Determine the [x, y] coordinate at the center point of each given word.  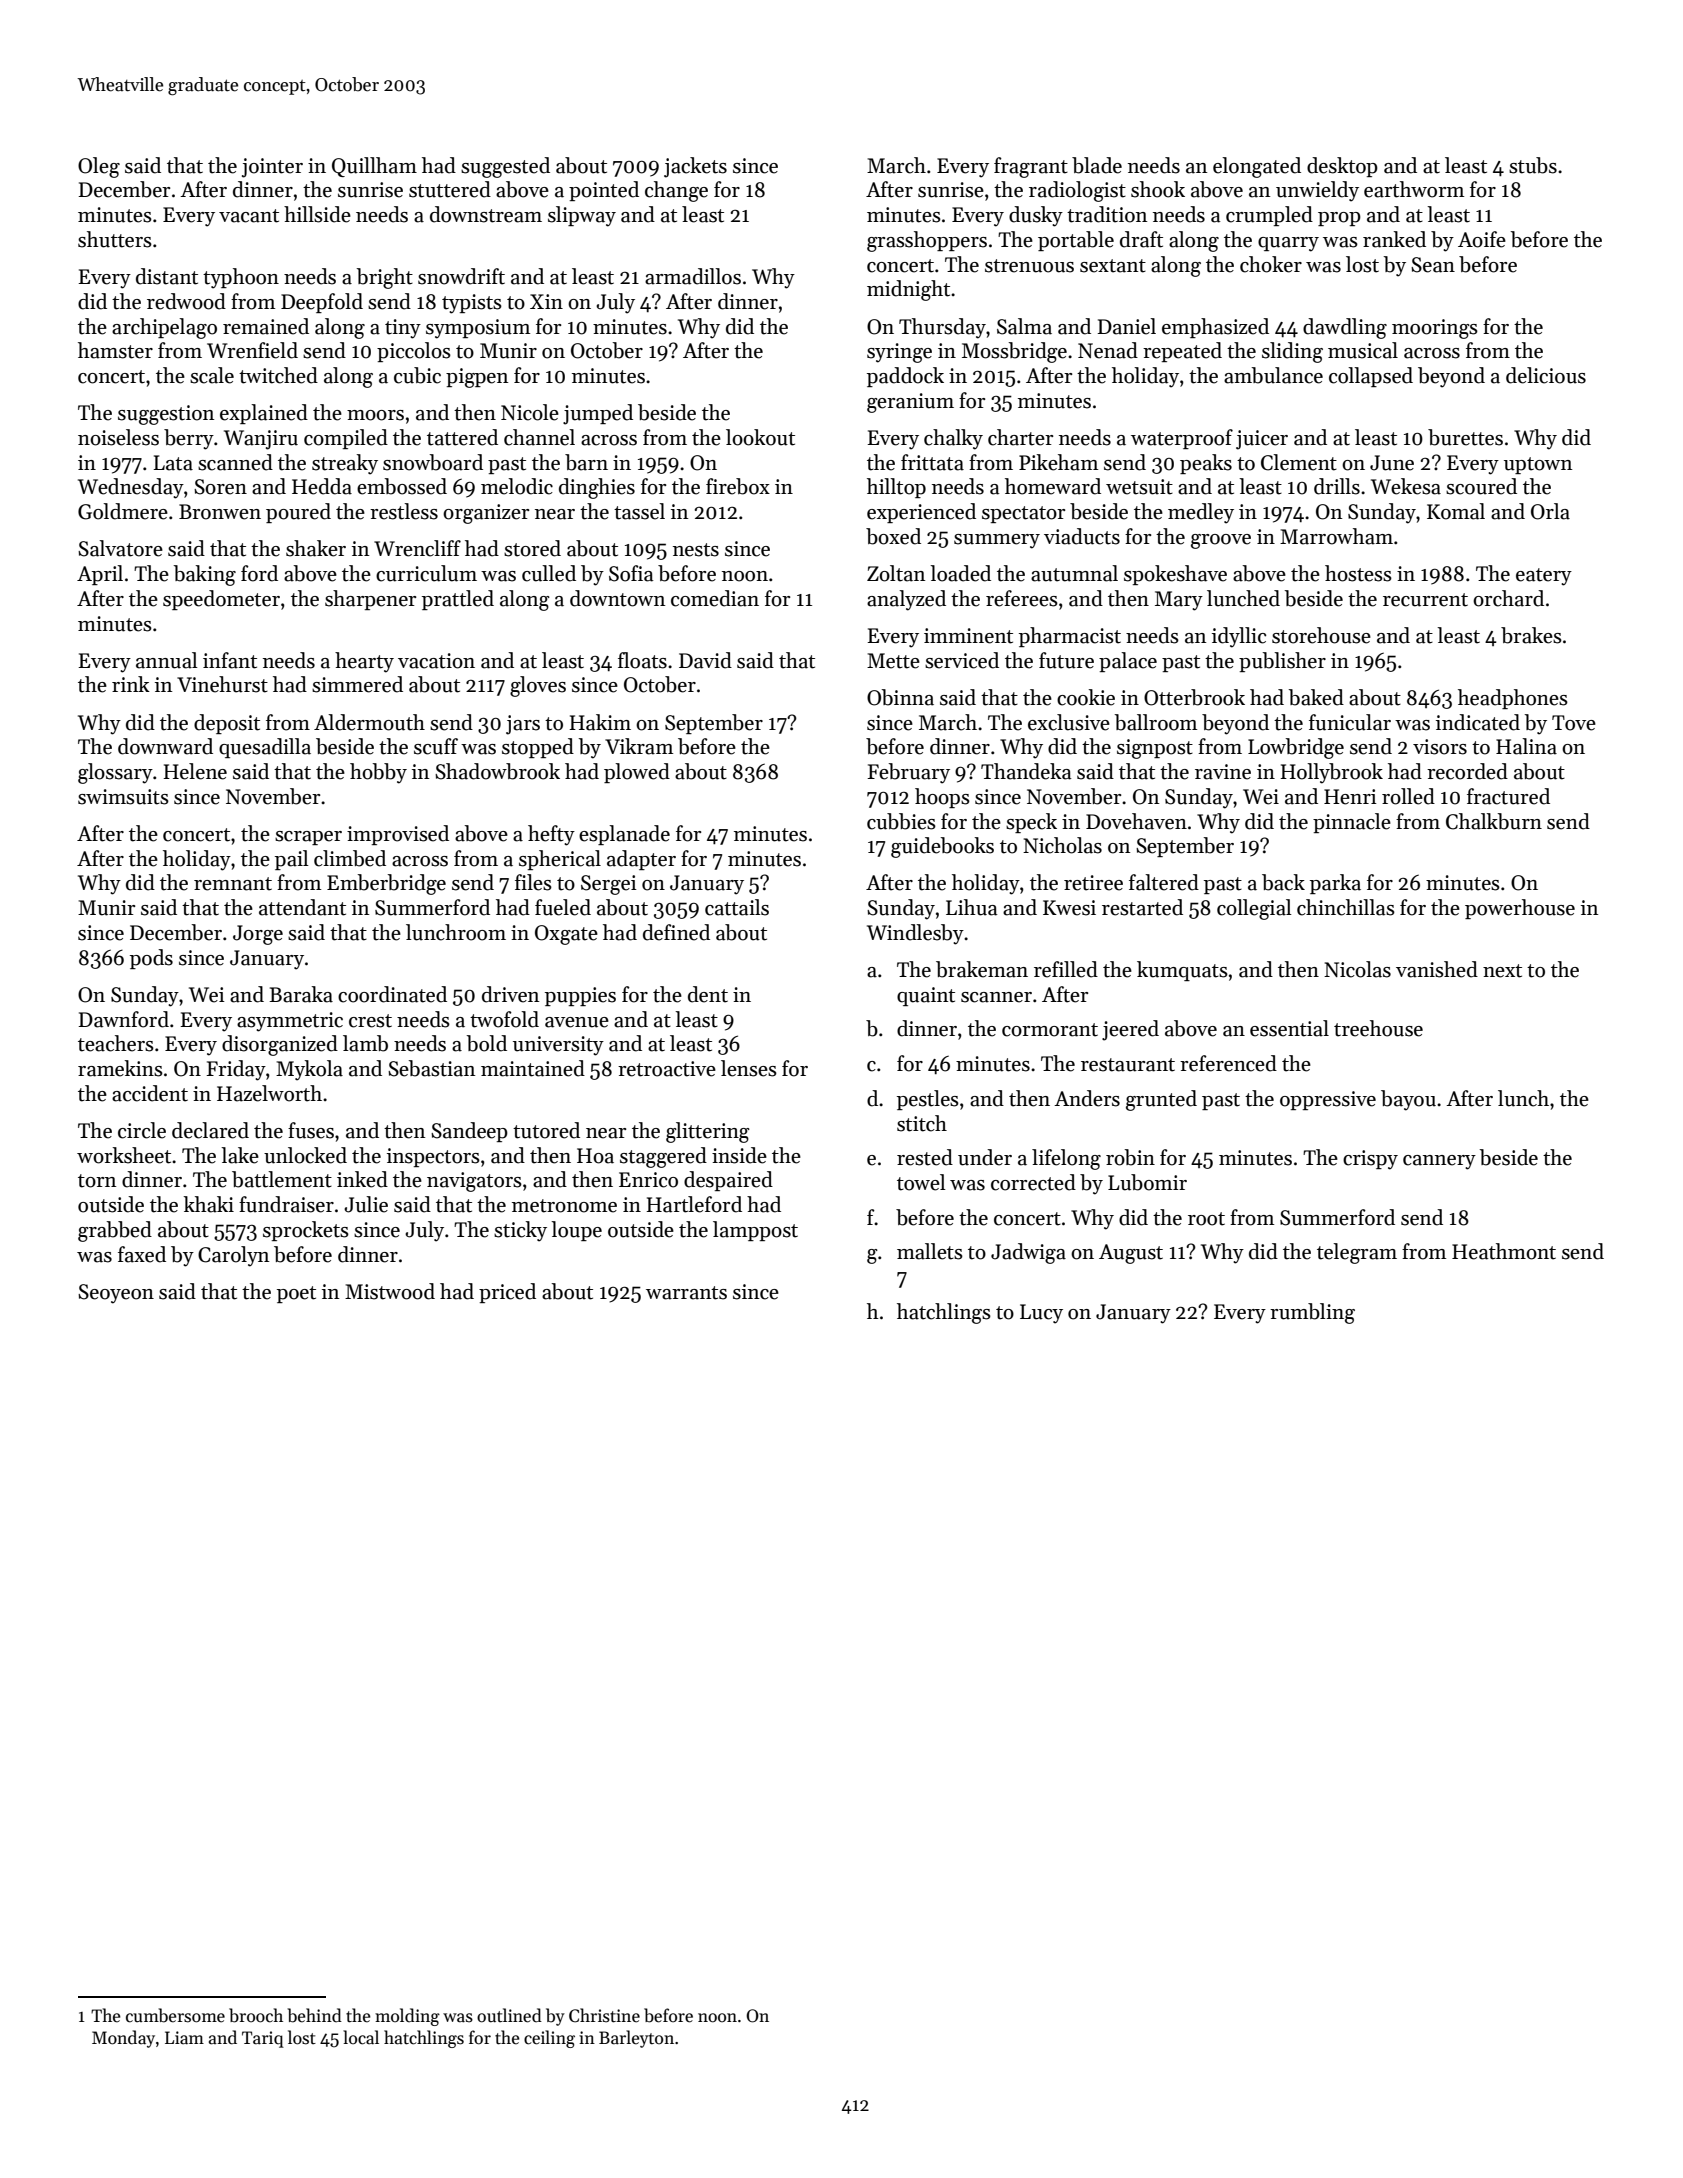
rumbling [1312, 1313]
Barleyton [636, 2039]
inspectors [433, 1157]
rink [131, 684]
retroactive [667, 1069]
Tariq [263, 2039]
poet [296, 1294]
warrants [686, 1293]
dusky [1036, 216]
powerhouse [1520, 909]
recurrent [1425, 600]
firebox [738, 486]
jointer [272, 168]
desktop [1342, 167]
